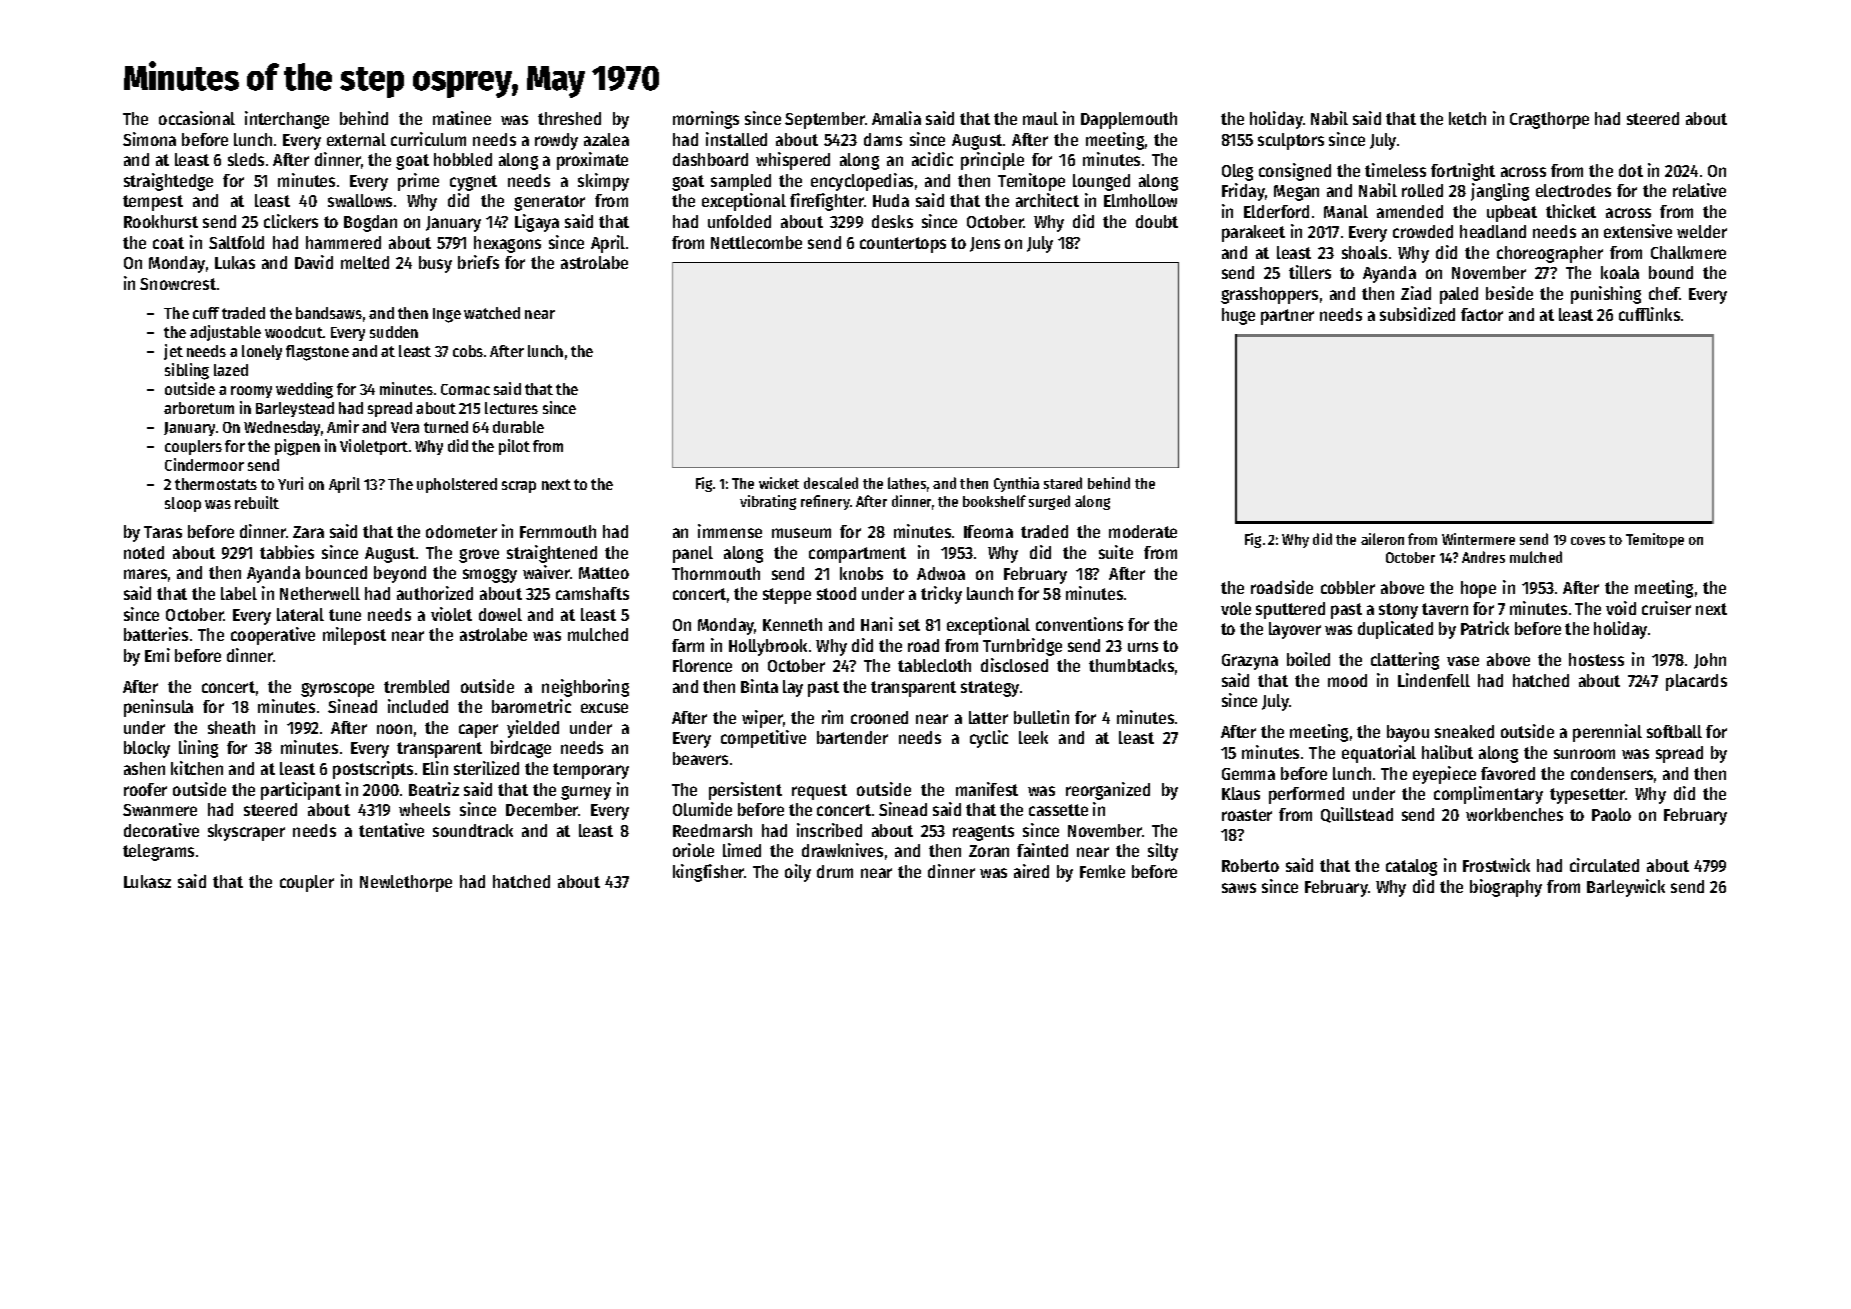 Image resolution: width=1851 pixels, height=1309 pixels. Describe the element at coordinates (183, 504) in the image. I see `sloop` at that location.
